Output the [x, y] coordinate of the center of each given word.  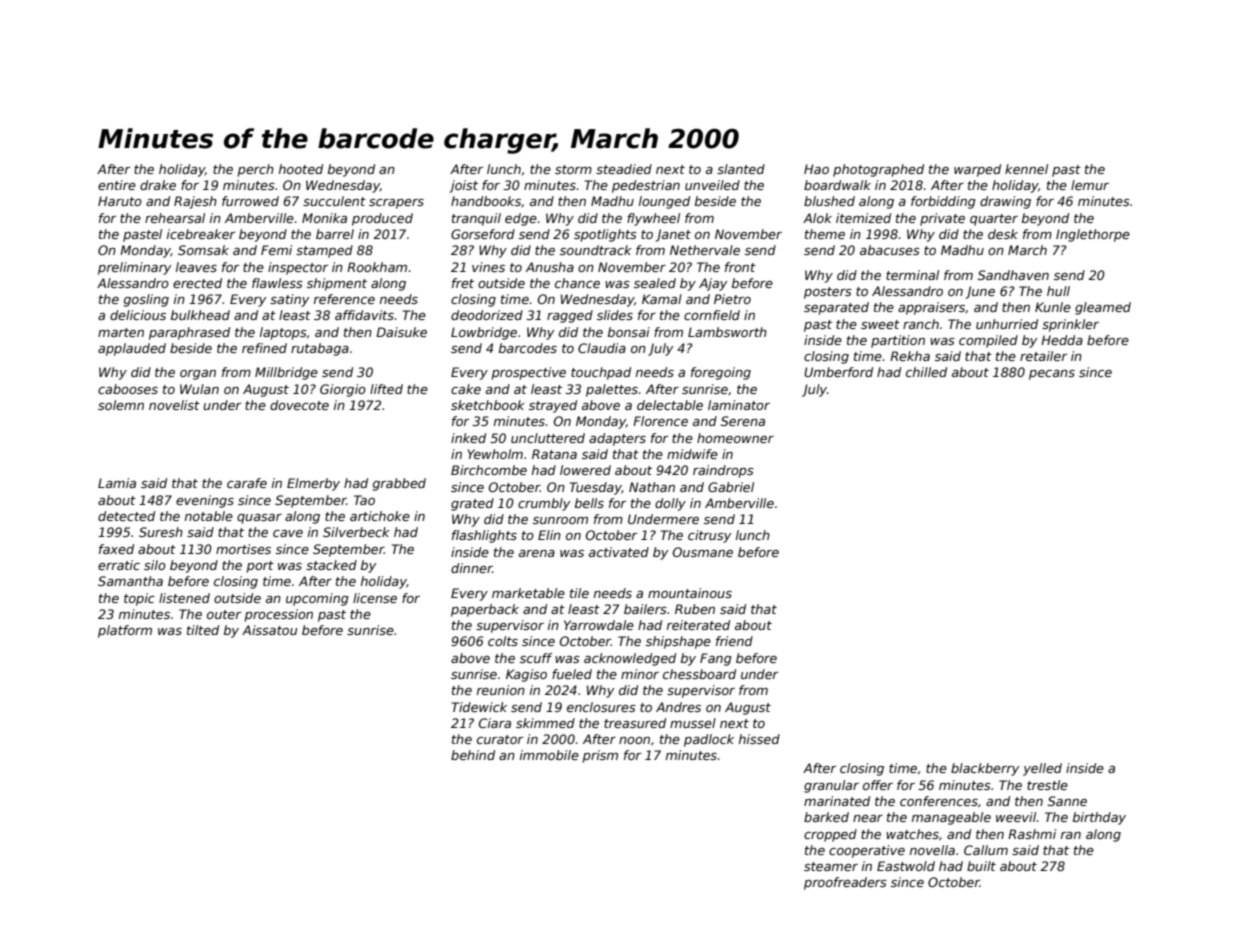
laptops [283, 333]
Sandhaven [1013, 275]
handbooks [486, 201]
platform [125, 631]
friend [734, 641]
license [375, 598]
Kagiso [526, 675]
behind [473, 755]
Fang [716, 659]
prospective [529, 373]
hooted [301, 169]
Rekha [910, 356]
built [981, 866]
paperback [485, 610]
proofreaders [845, 883]
